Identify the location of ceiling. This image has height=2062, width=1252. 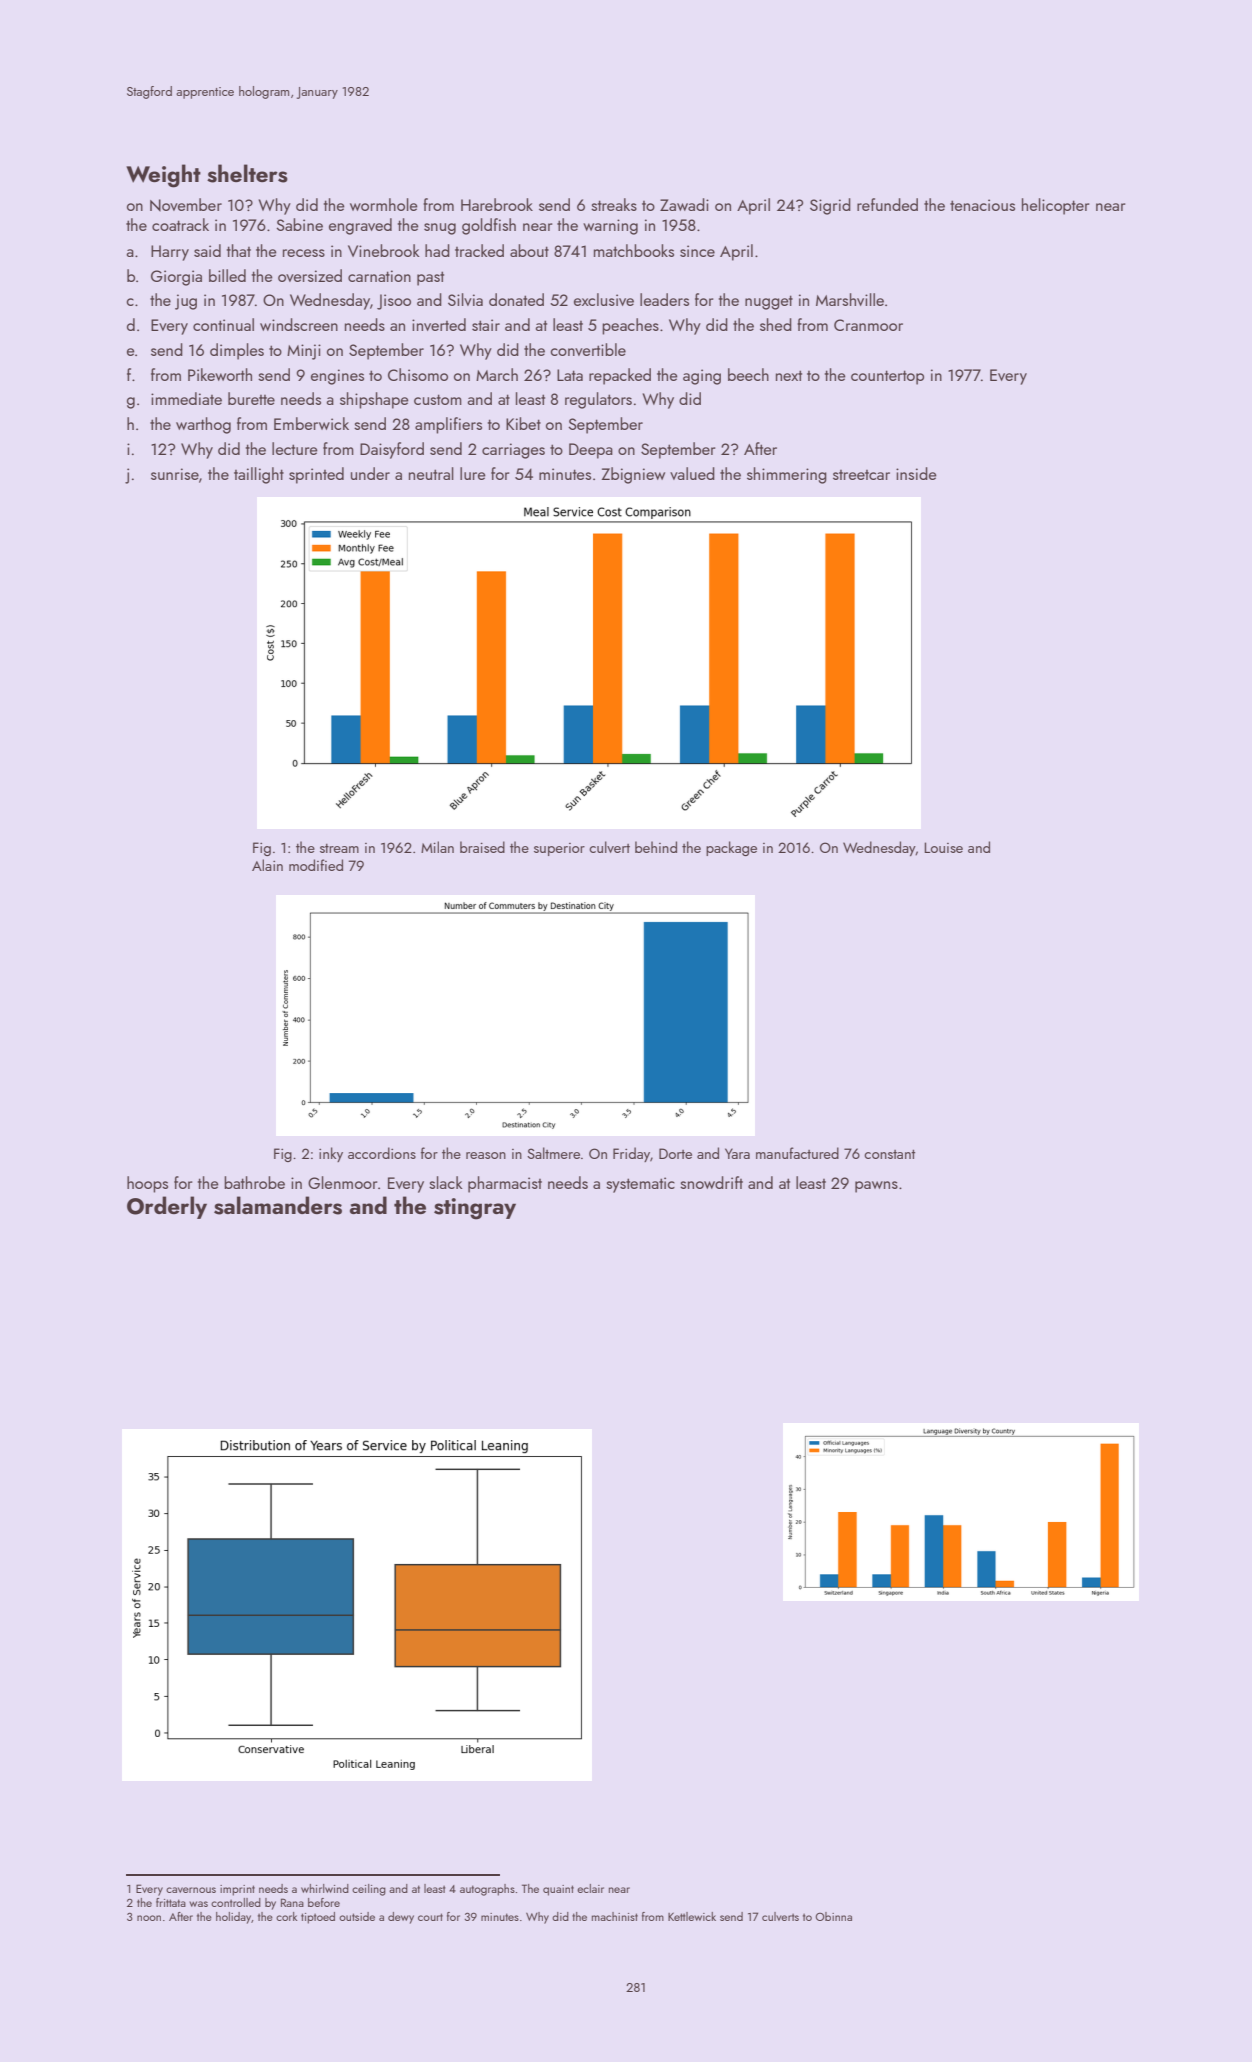
(369, 1890).
